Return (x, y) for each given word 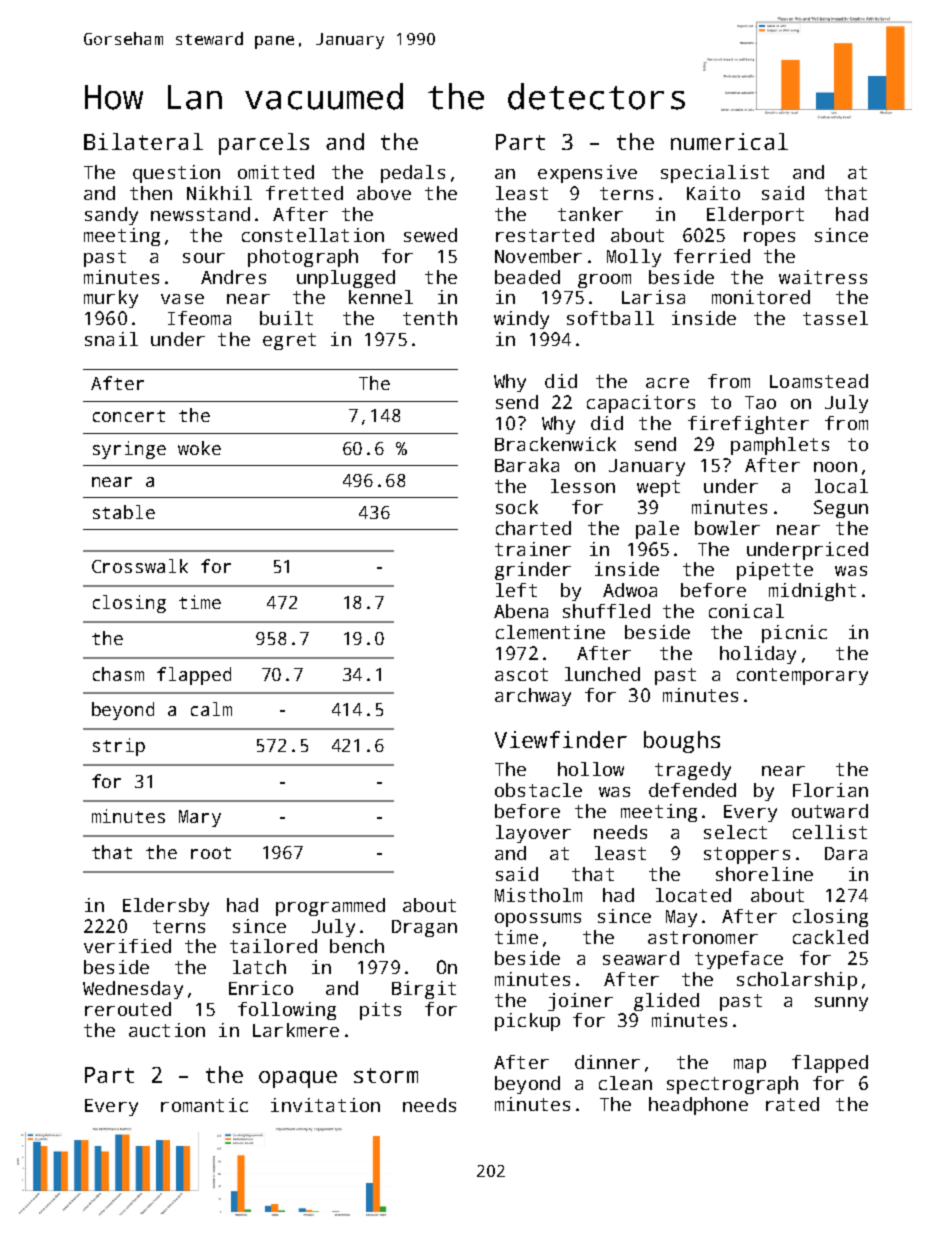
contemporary (802, 676)
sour (204, 258)
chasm (118, 674)
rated (792, 1104)
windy (521, 320)
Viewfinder (561, 739)
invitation (325, 1105)
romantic (204, 1105)
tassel (835, 318)
